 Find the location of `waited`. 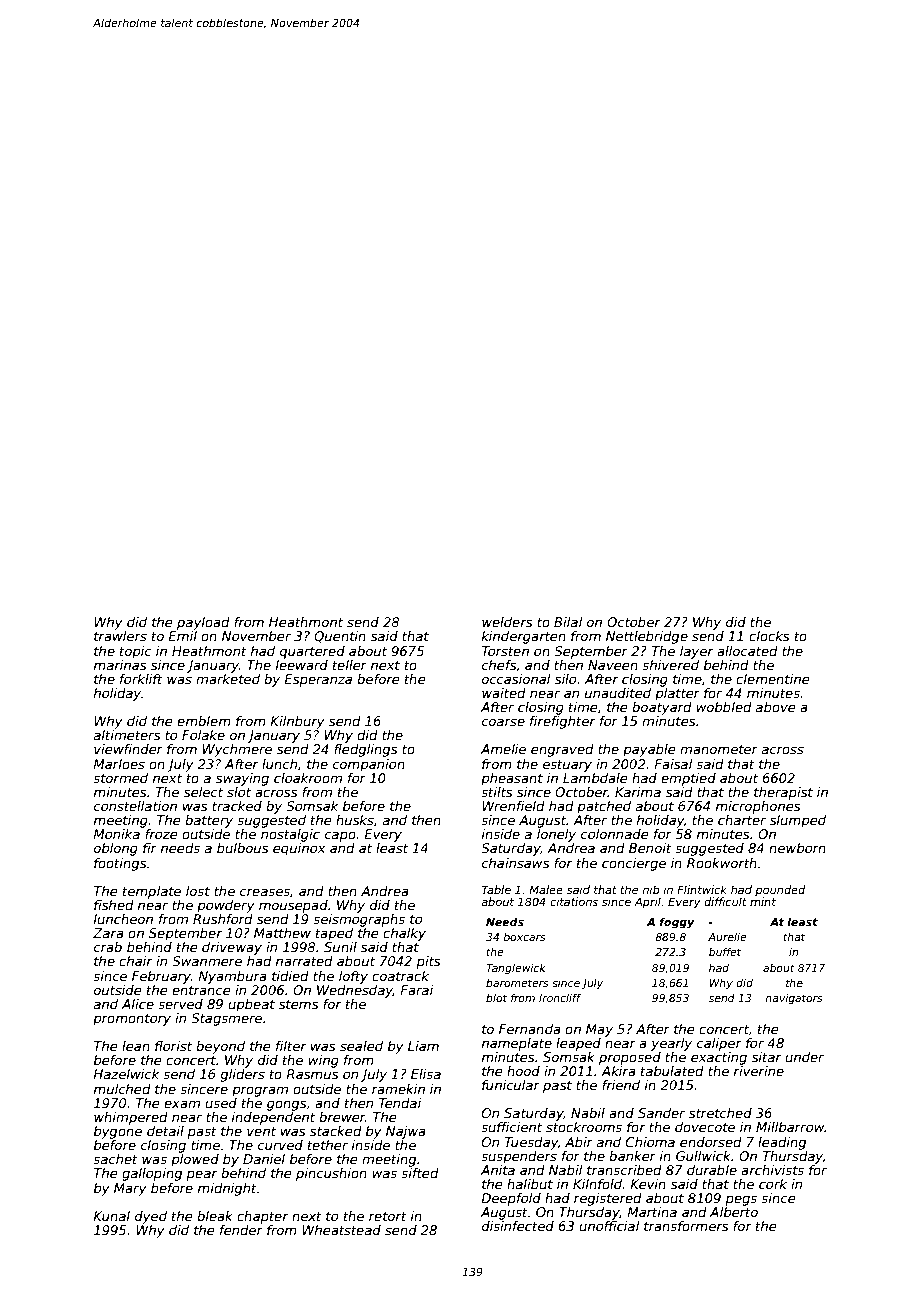

waited is located at coordinates (504, 693).
